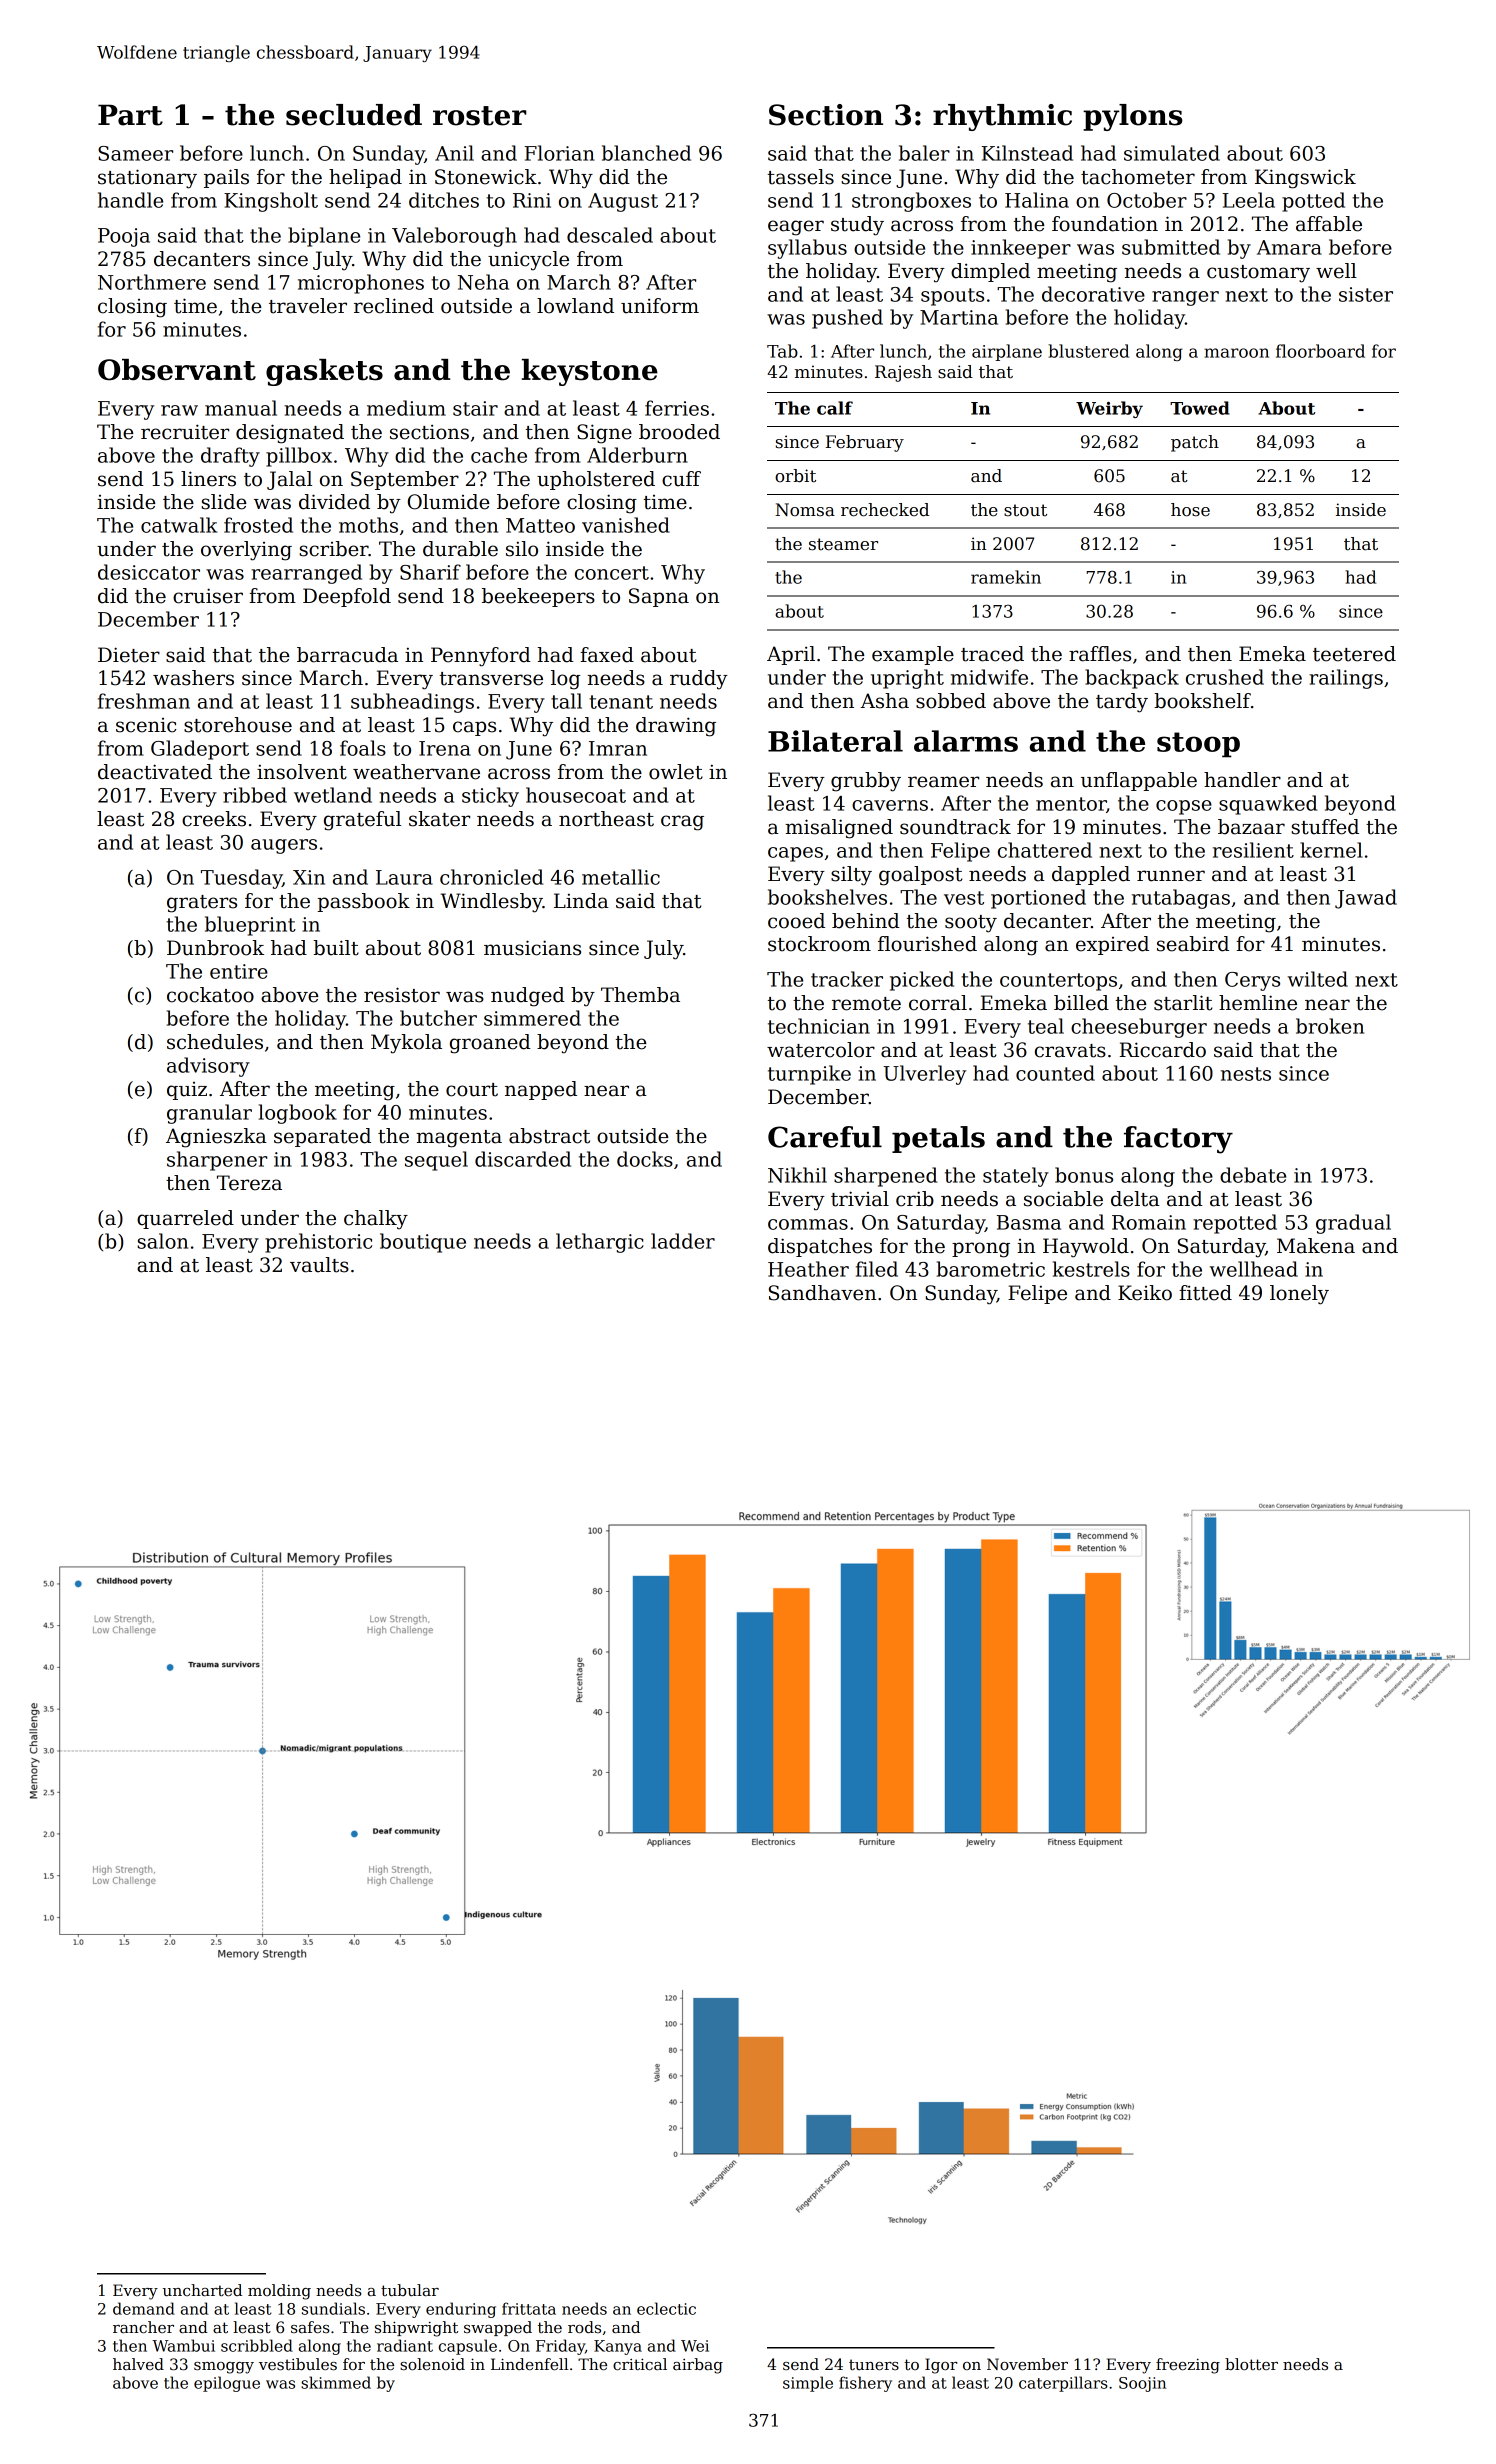 This page has width=1496, height=2464. What do you see at coordinates (1330, 1026) in the page?
I see `broken` at bounding box center [1330, 1026].
